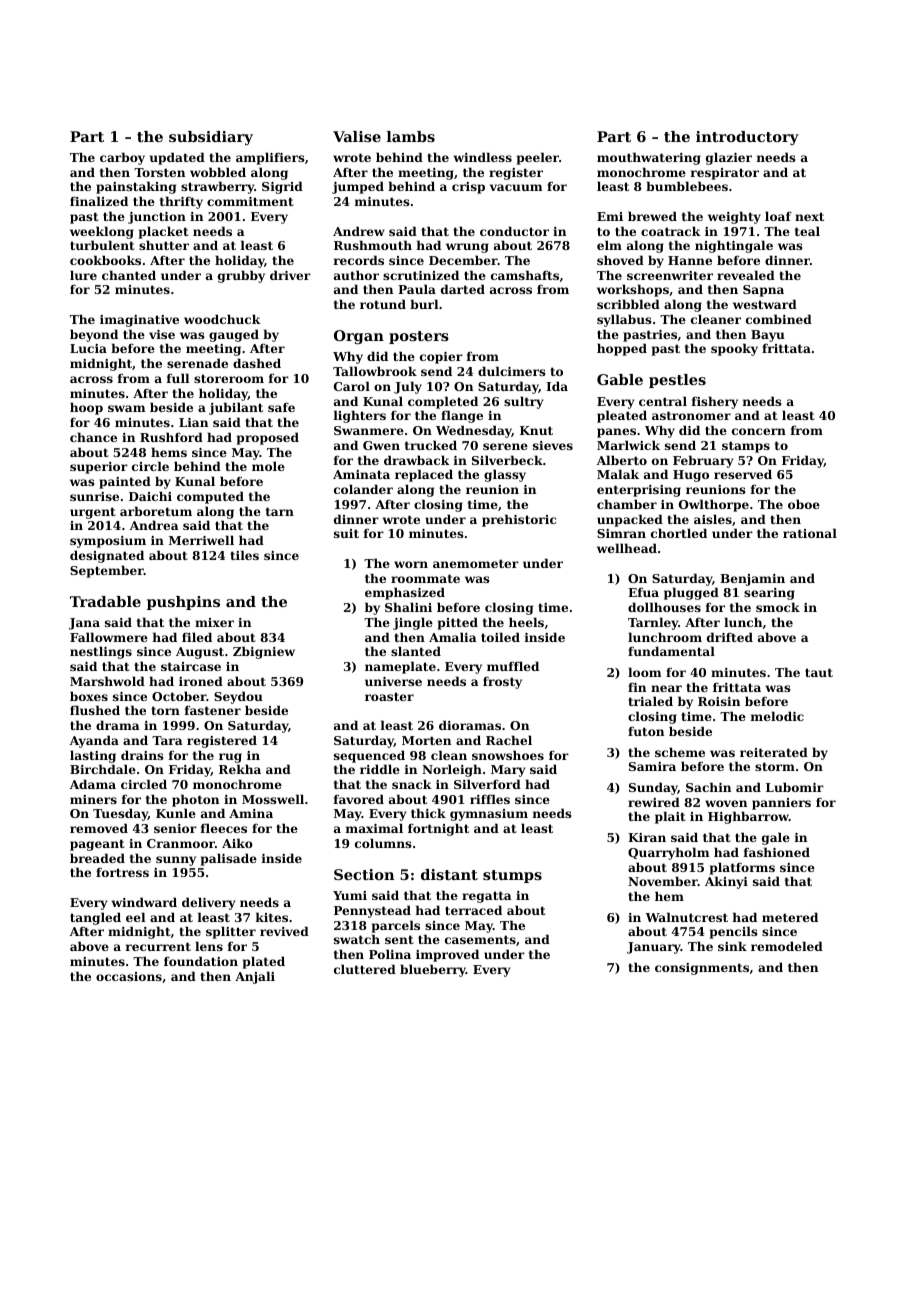  I want to click on Rachel, so click(509, 740).
